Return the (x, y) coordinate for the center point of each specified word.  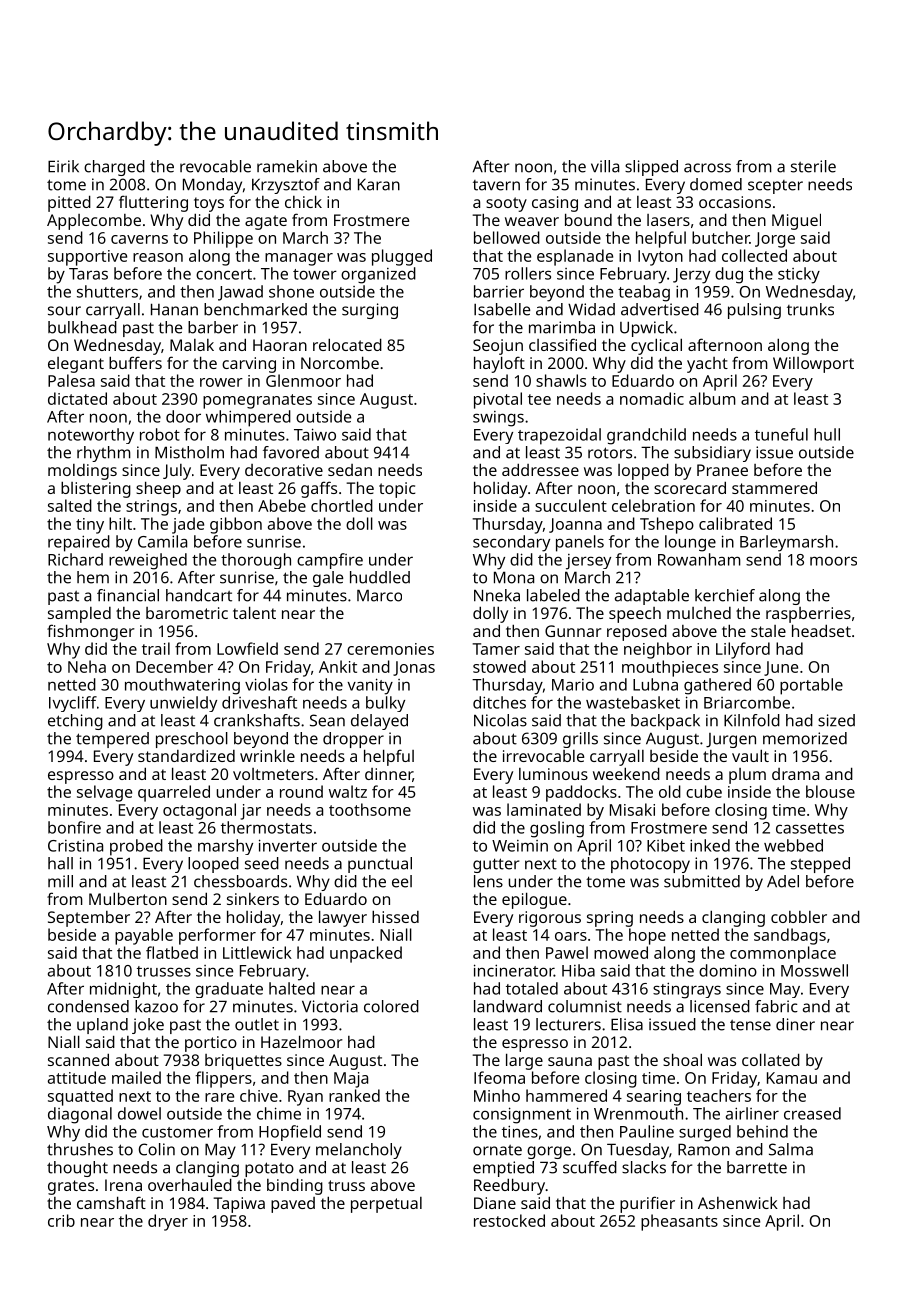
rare (219, 1097)
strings (151, 508)
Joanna (575, 525)
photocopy (650, 865)
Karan (379, 184)
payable (144, 936)
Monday (212, 186)
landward (508, 1006)
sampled (79, 615)
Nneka (497, 595)
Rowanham (699, 559)
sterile (813, 166)
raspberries (808, 615)
